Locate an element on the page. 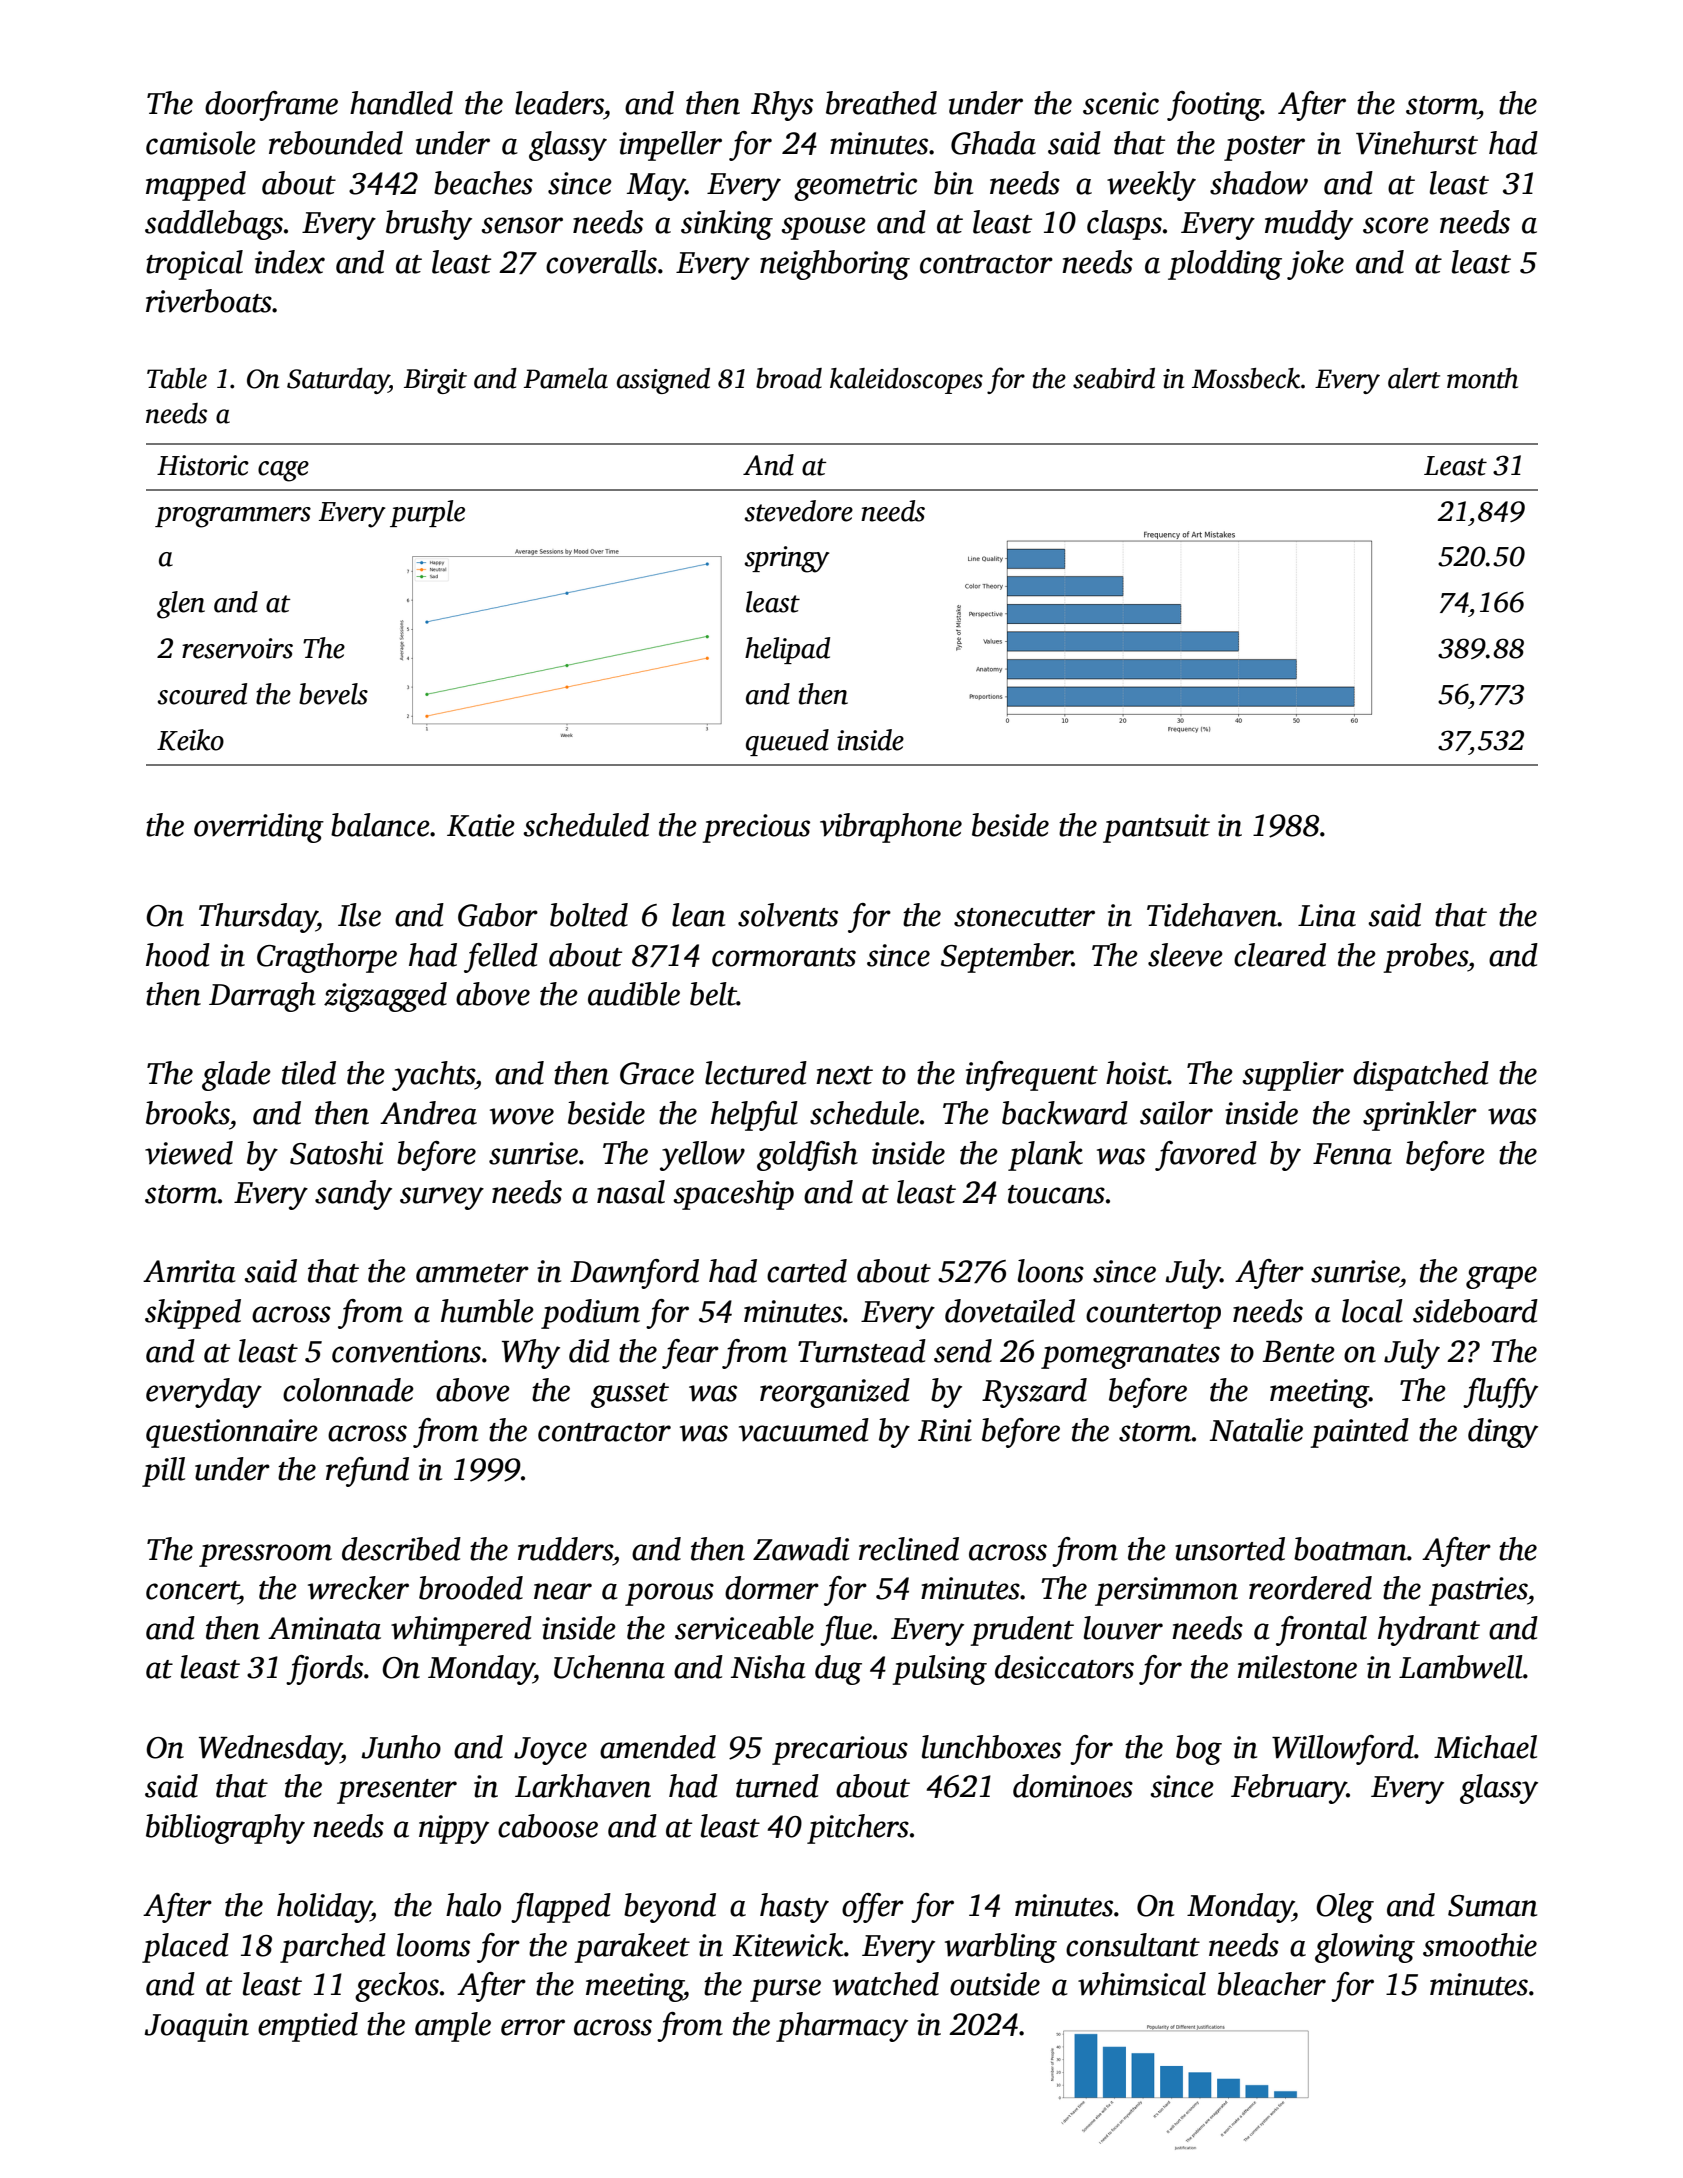 This image has width=1683, height=2178. emptied is located at coordinates (308, 2027).
